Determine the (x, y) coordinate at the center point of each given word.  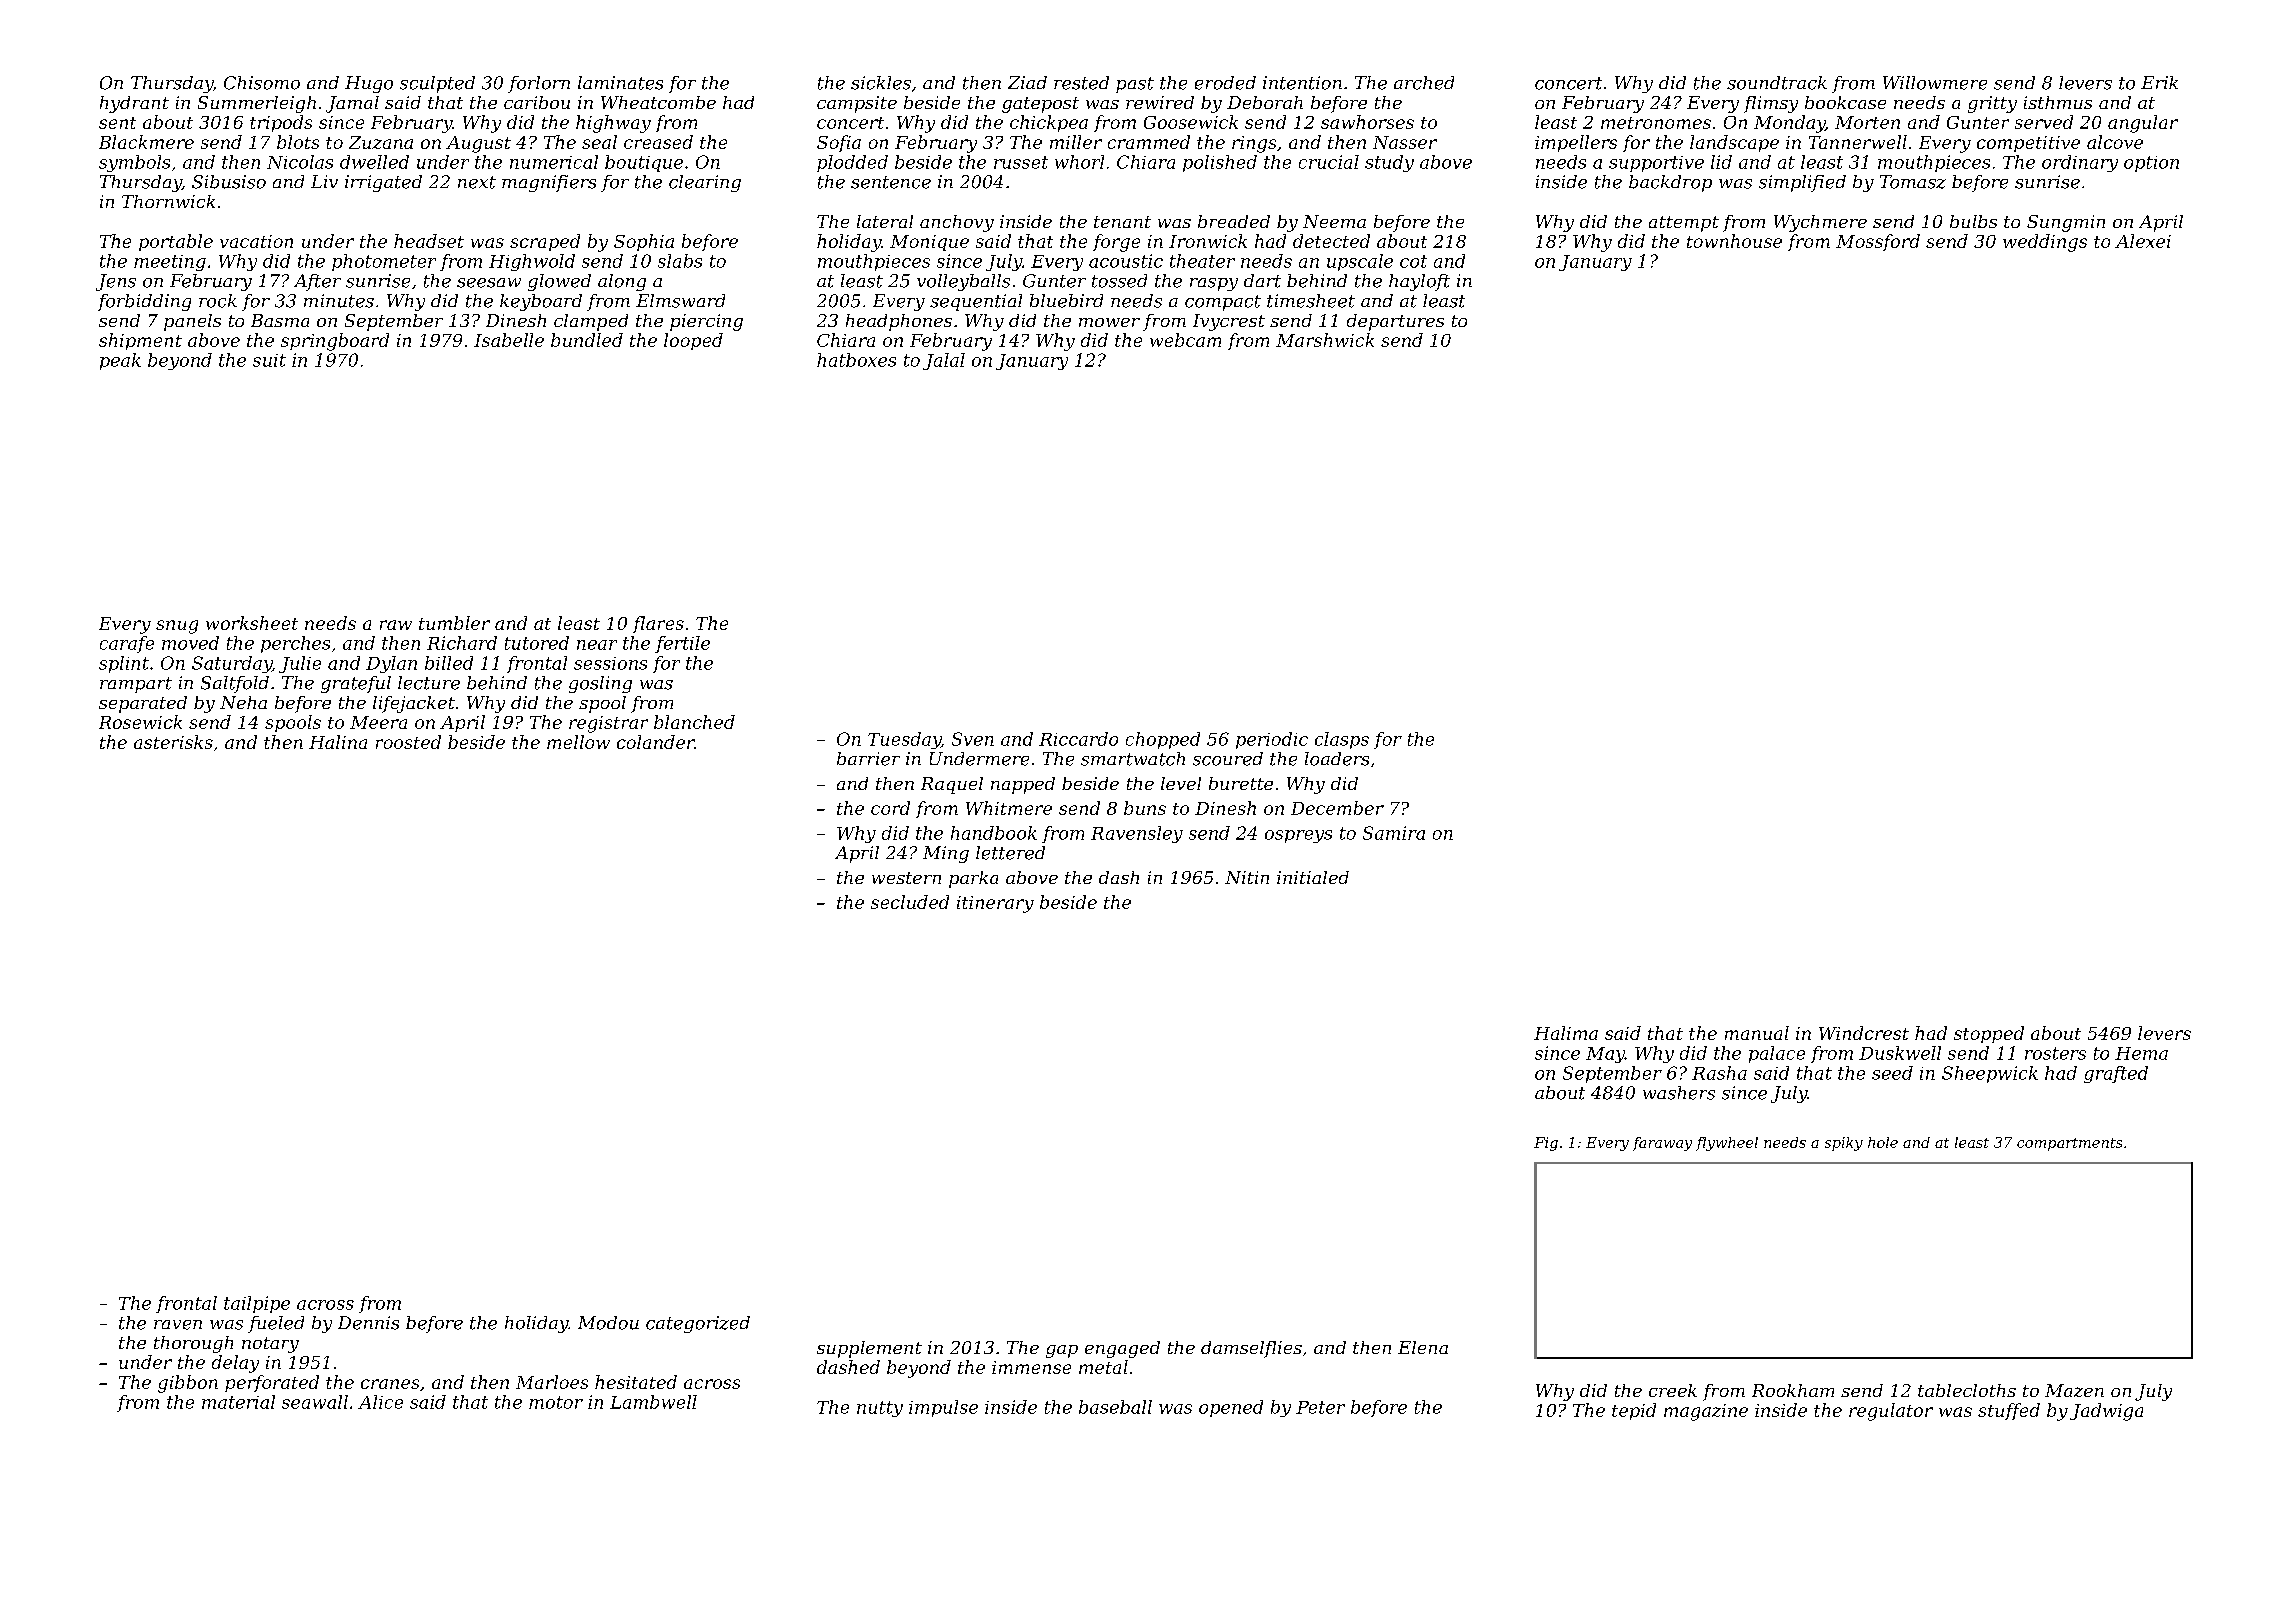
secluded (910, 902)
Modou (608, 1323)
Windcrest (1864, 1033)
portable (176, 242)
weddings (2045, 243)
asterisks (173, 742)
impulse (943, 1408)
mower (1109, 322)
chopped (1163, 740)
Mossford (1878, 242)
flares (658, 624)
